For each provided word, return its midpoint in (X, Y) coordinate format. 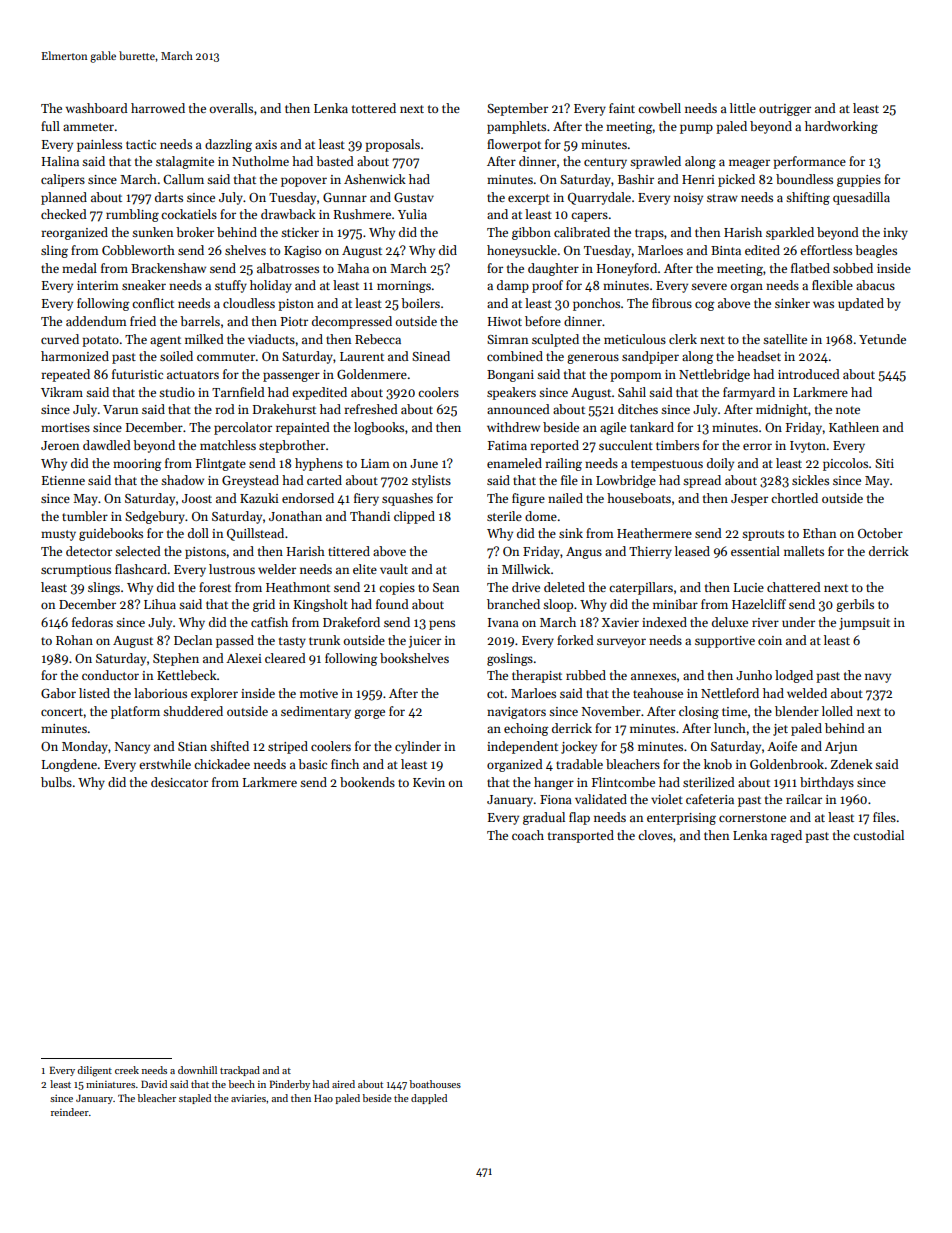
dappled (429, 1099)
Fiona (556, 799)
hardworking (841, 127)
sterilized (709, 782)
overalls (231, 108)
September (517, 109)
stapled (195, 1099)
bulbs (56, 782)
